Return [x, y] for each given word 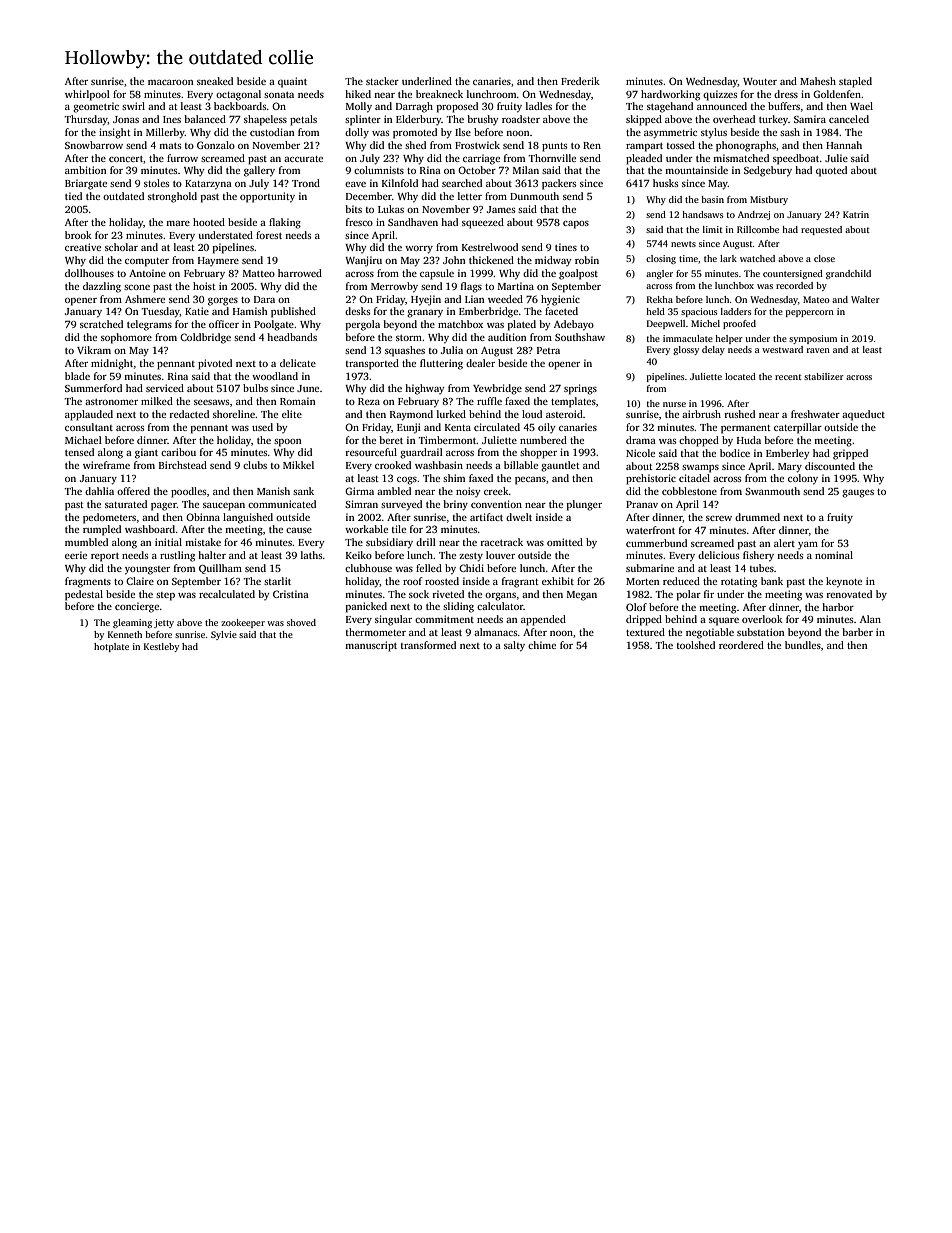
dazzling [102, 287]
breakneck [439, 94]
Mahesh [818, 81]
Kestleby [161, 647]
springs [580, 389]
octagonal [238, 95]
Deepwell [666, 324]
